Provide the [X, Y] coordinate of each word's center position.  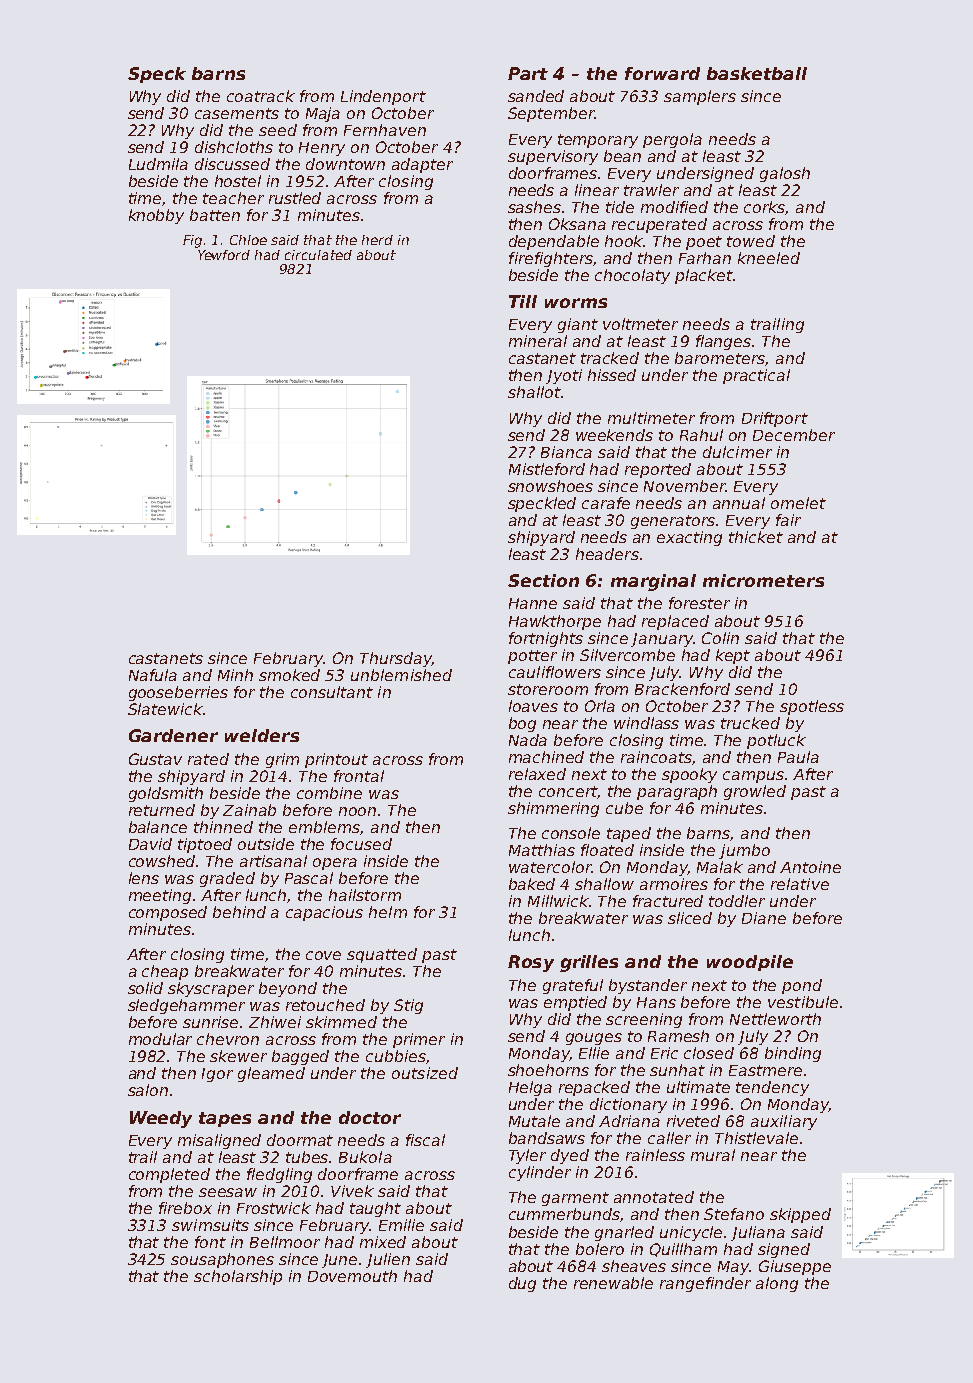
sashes [534, 207]
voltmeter [640, 324]
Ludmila [158, 164]
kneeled [769, 258]
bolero [600, 1249]
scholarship [238, 1277]
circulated [318, 255]
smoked [289, 675]
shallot [534, 392]
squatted [382, 955]
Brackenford [682, 689]
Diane [764, 918]
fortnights [546, 639]
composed [168, 913]
